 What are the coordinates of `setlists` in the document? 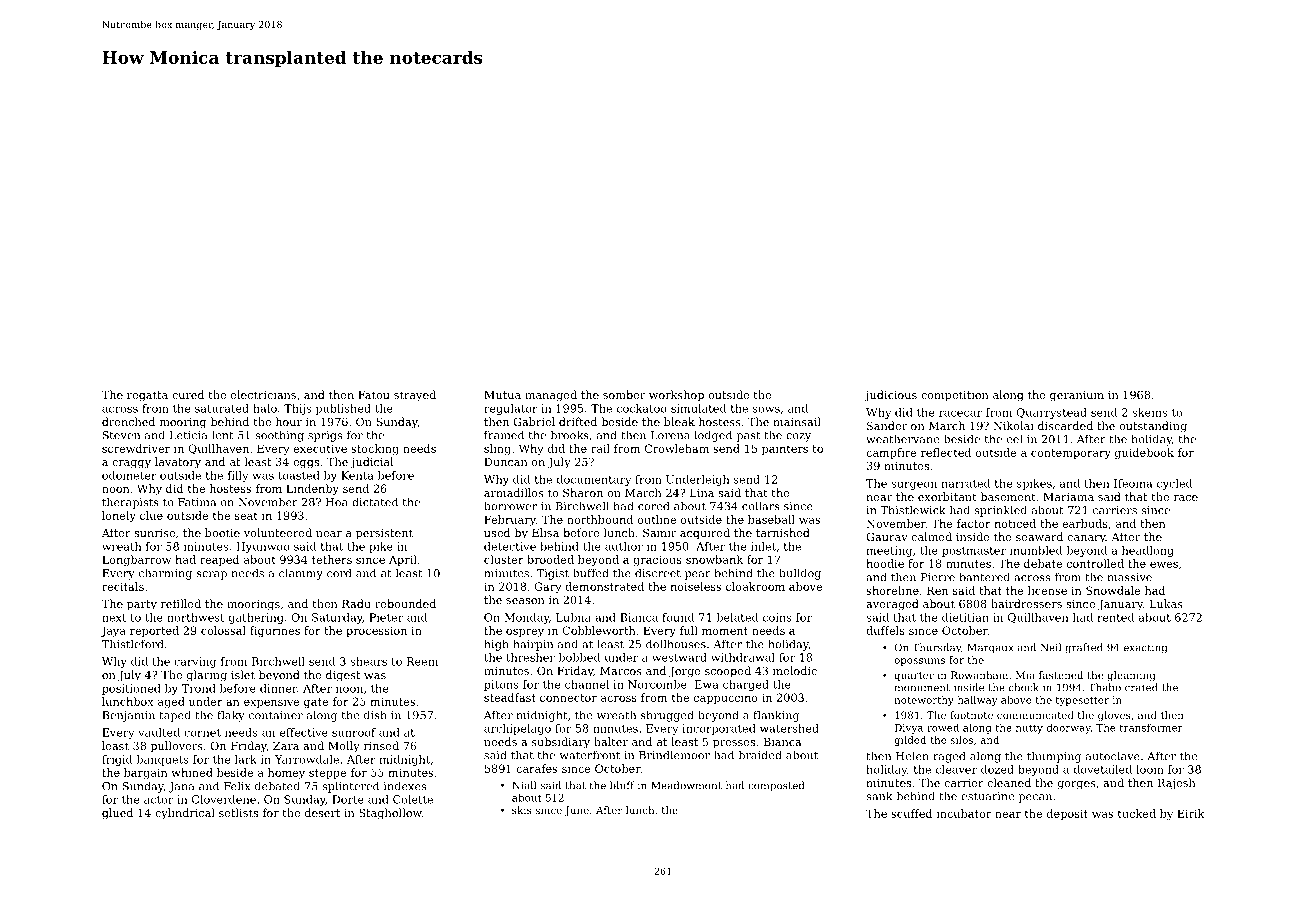 It's located at (238, 812).
